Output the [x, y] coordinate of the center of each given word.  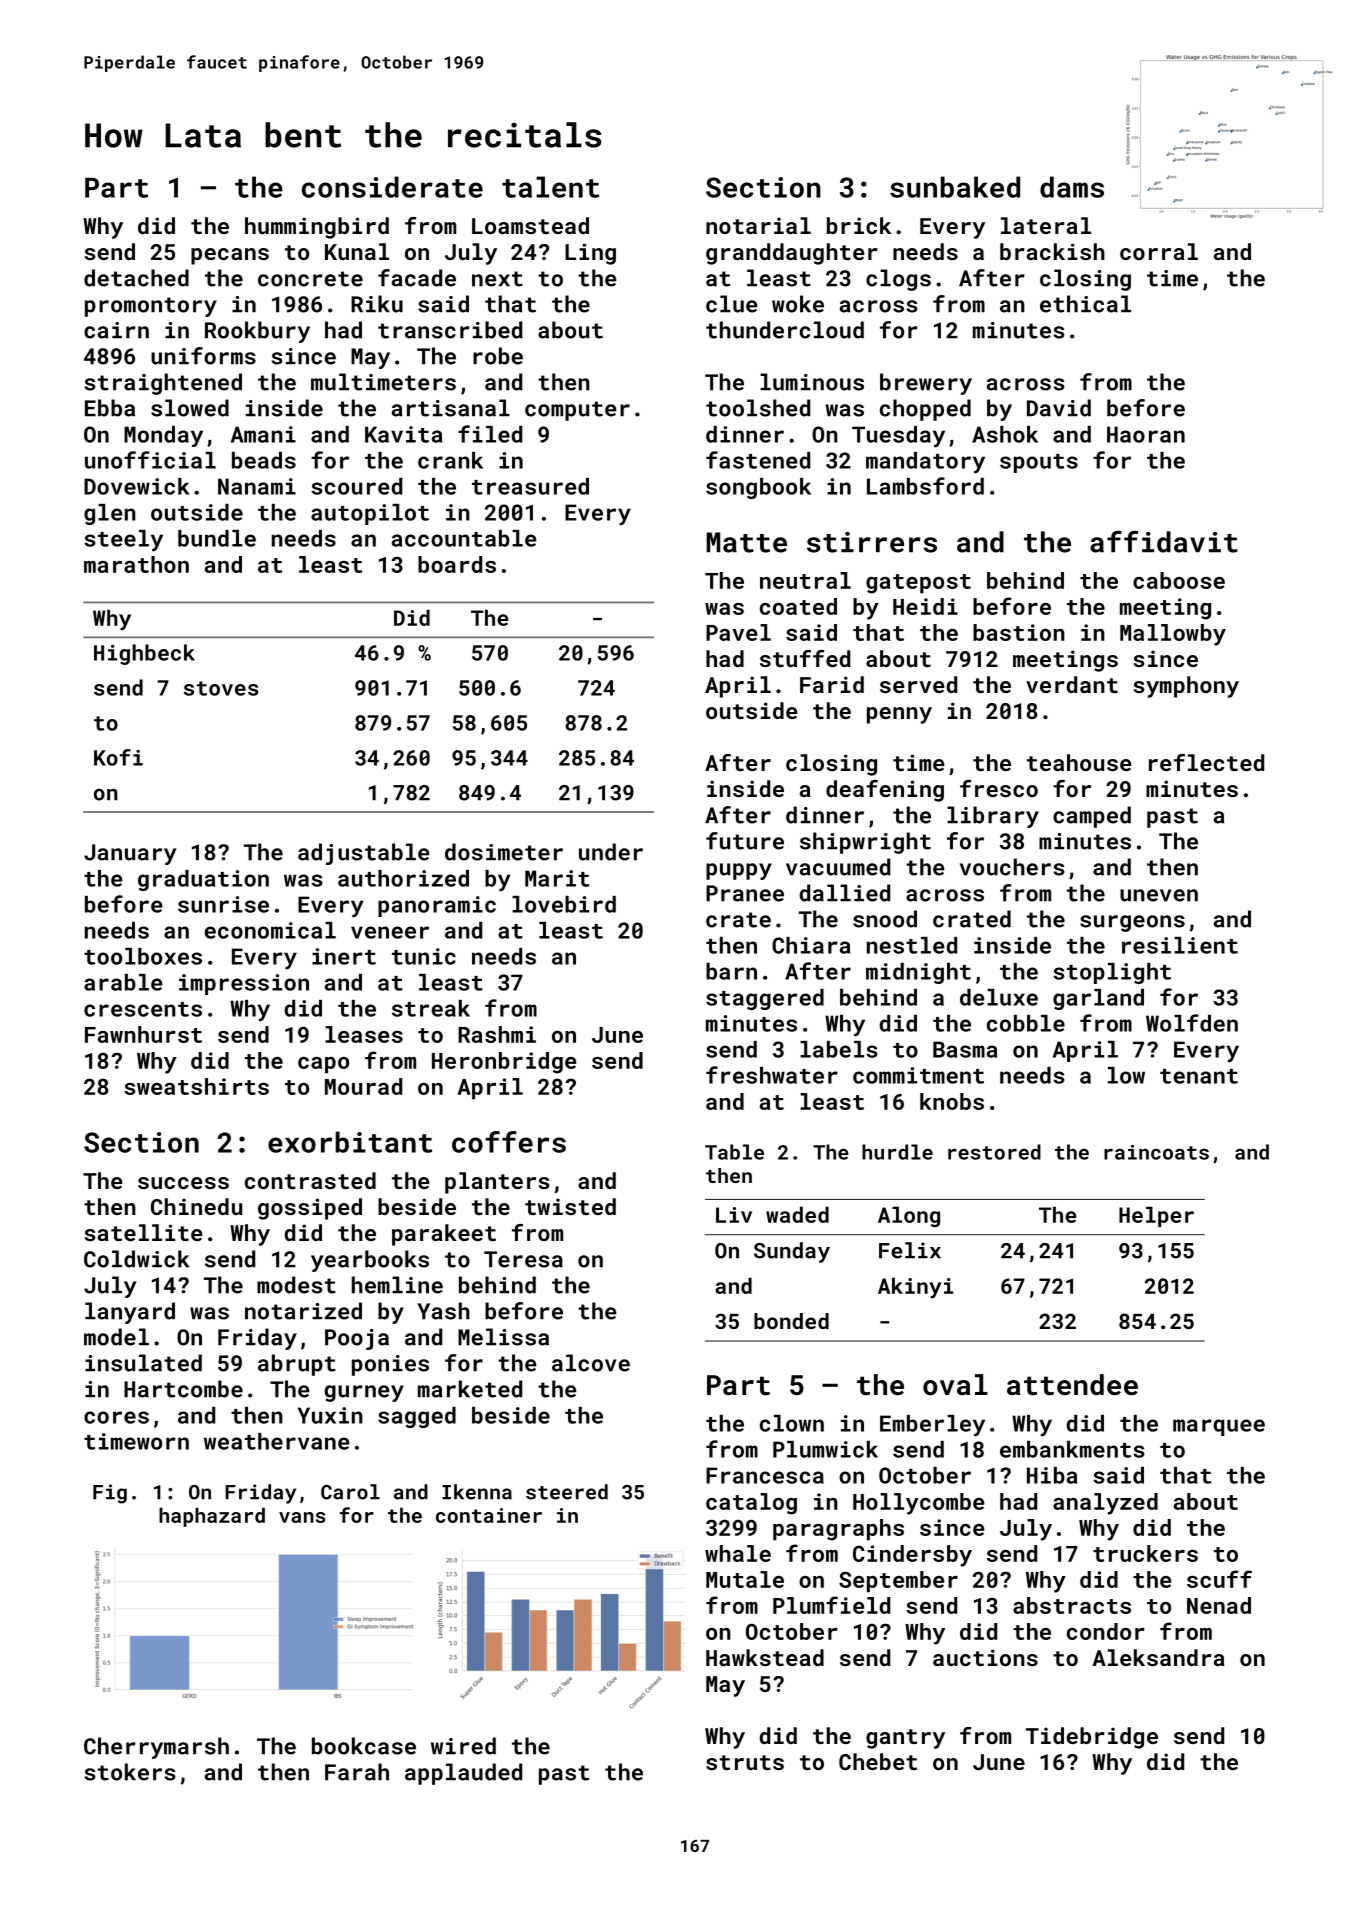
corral [1159, 251]
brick [859, 225]
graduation [203, 880]
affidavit [1164, 542]
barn [731, 971]
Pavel [738, 632]
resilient [1180, 945]
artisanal [451, 408]
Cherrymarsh [156, 1748]
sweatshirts [196, 1086]
